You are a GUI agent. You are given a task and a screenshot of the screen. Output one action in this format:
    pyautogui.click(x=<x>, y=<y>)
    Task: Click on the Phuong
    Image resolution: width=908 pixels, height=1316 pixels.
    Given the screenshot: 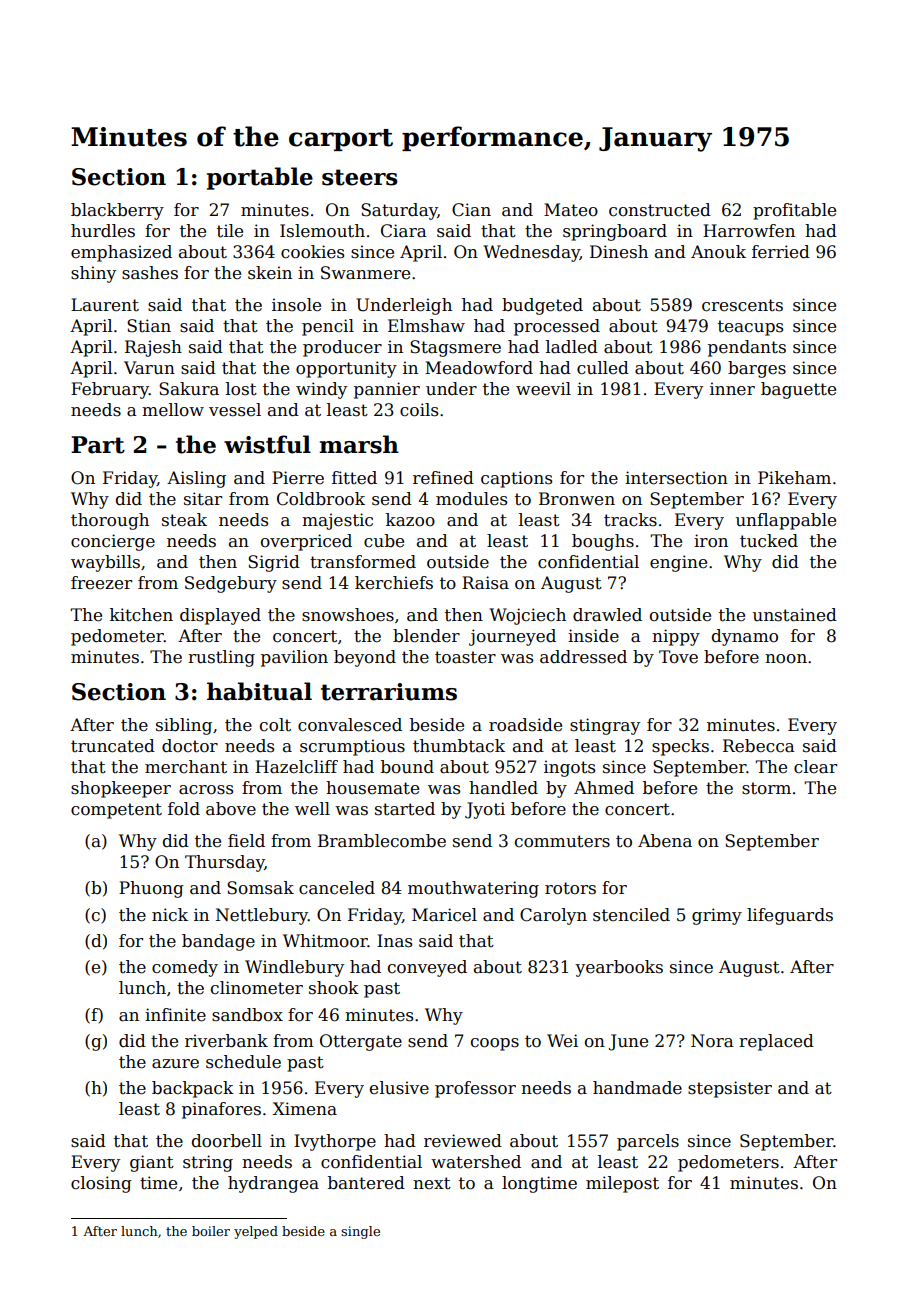 What is the action you would take?
    pyautogui.click(x=151, y=889)
